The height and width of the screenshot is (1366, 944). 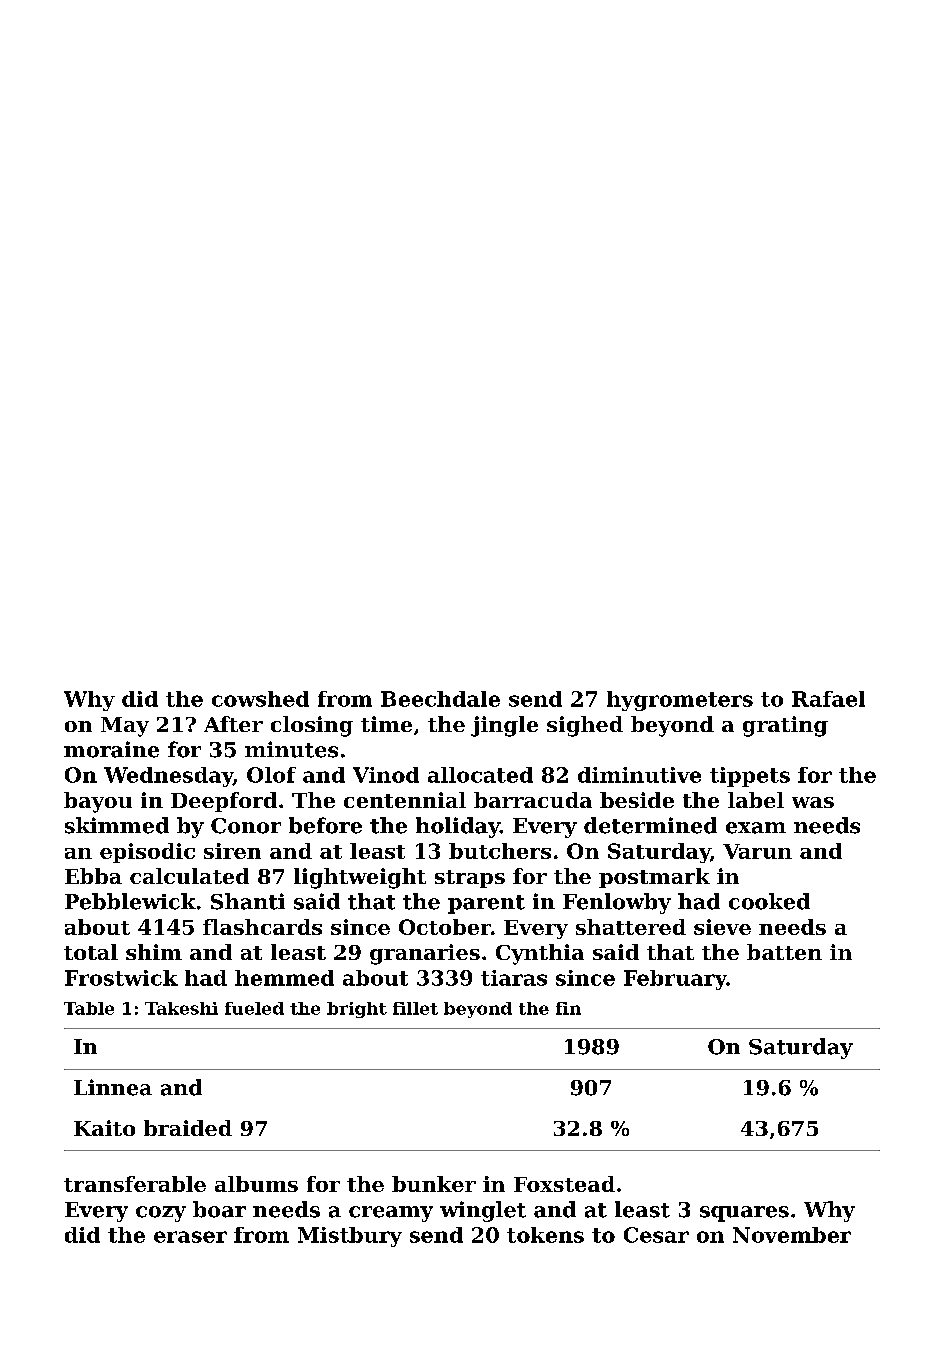 What do you see at coordinates (256, 1184) in the screenshot?
I see `albums` at bounding box center [256, 1184].
